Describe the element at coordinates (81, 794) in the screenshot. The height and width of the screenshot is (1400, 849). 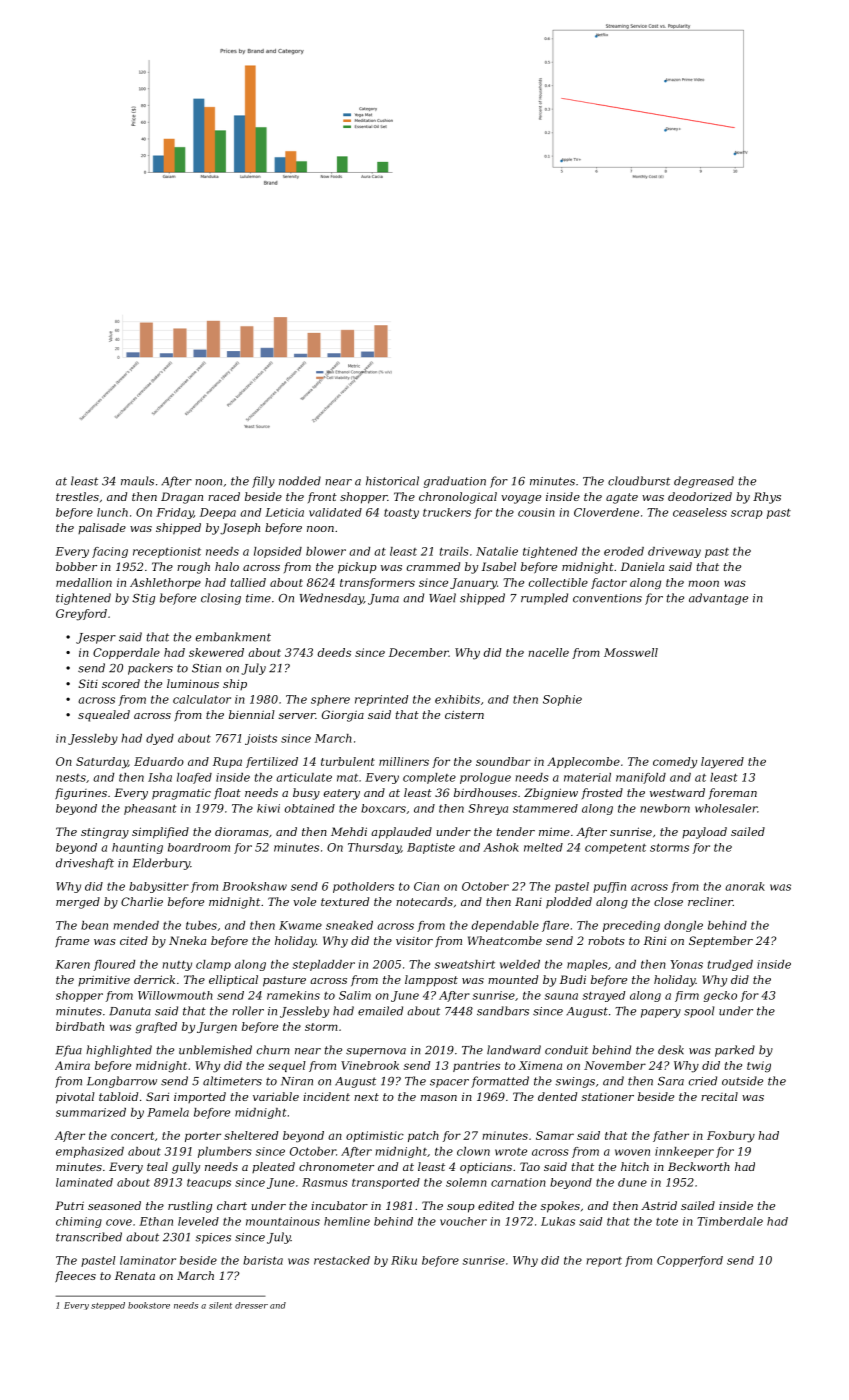
I see `figurines` at that location.
